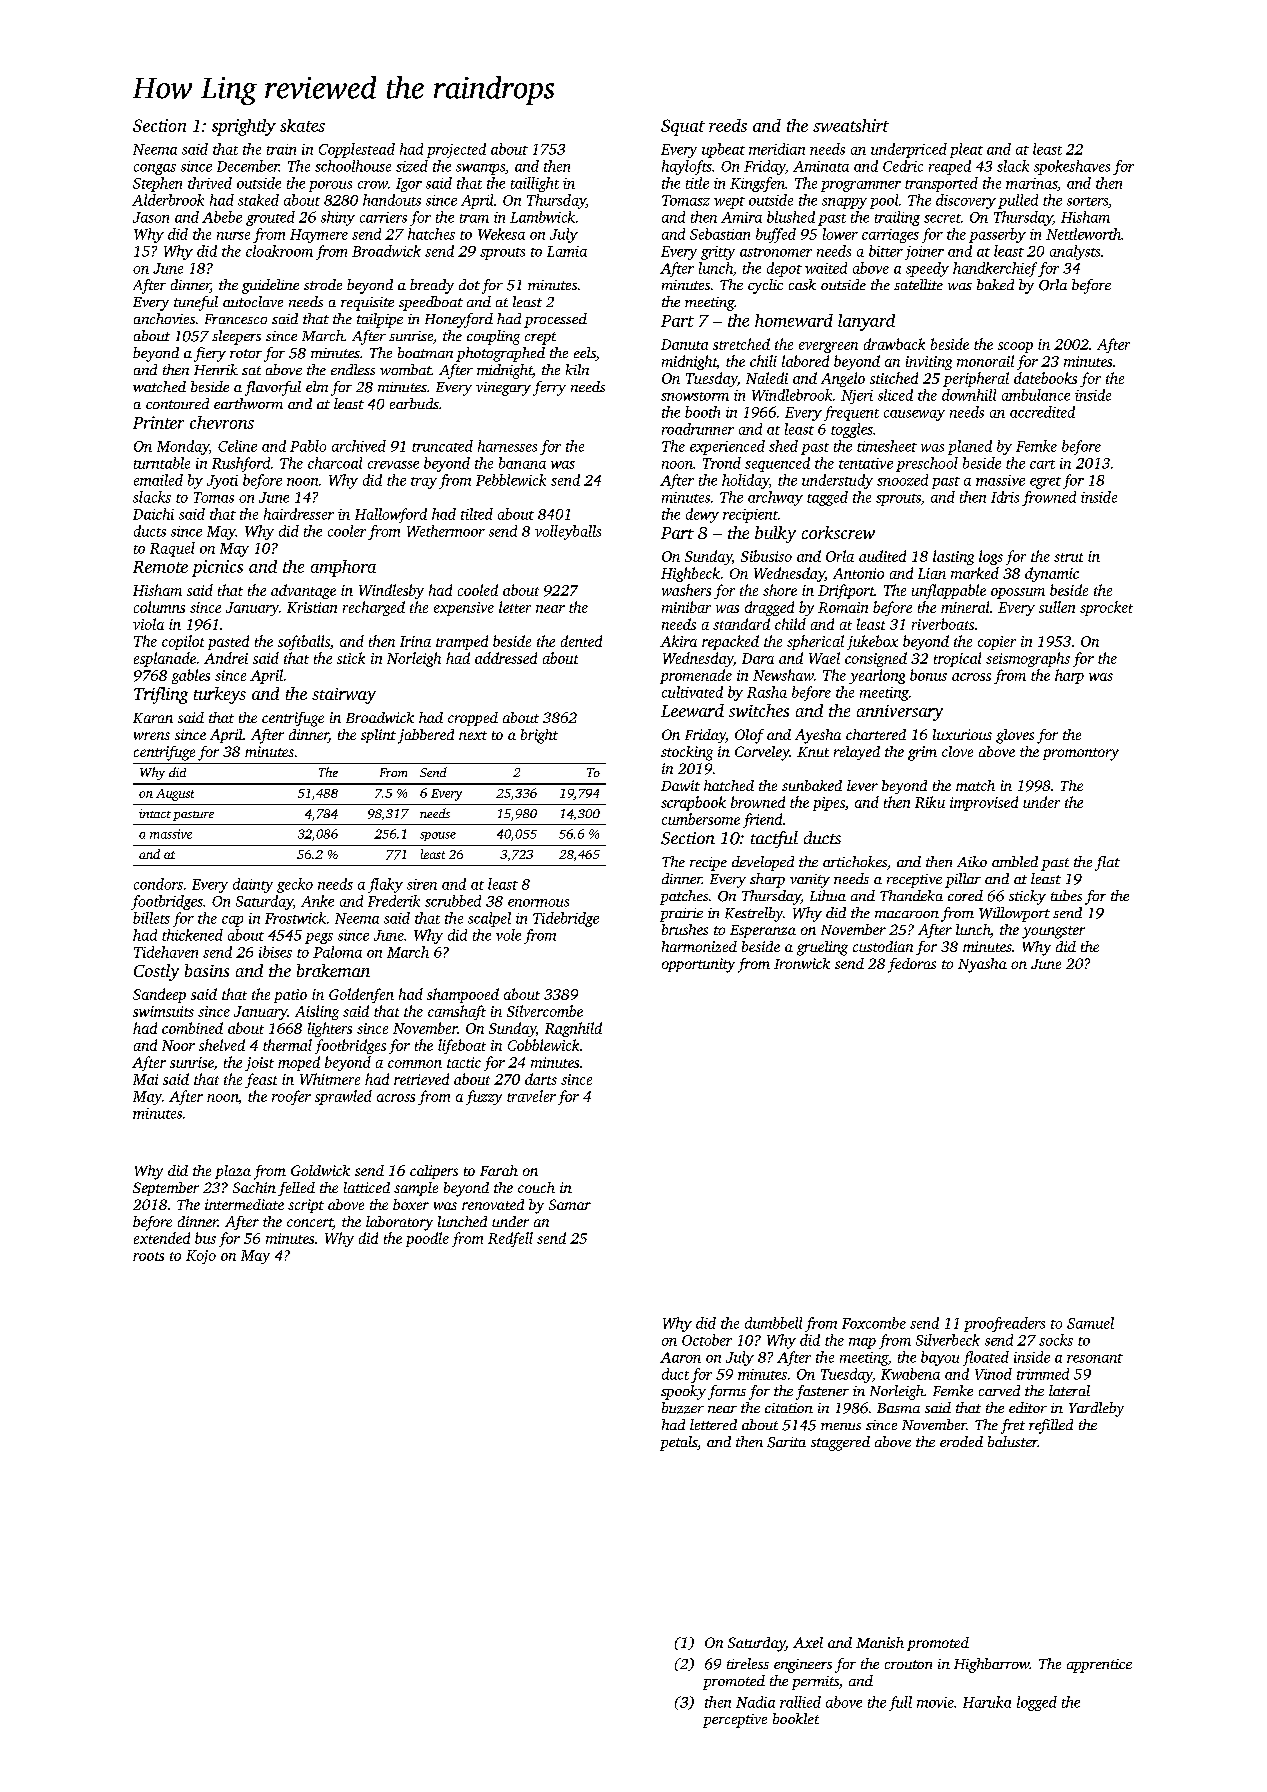  What do you see at coordinates (773, 1323) in the screenshot?
I see `dumbbell` at bounding box center [773, 1323].
